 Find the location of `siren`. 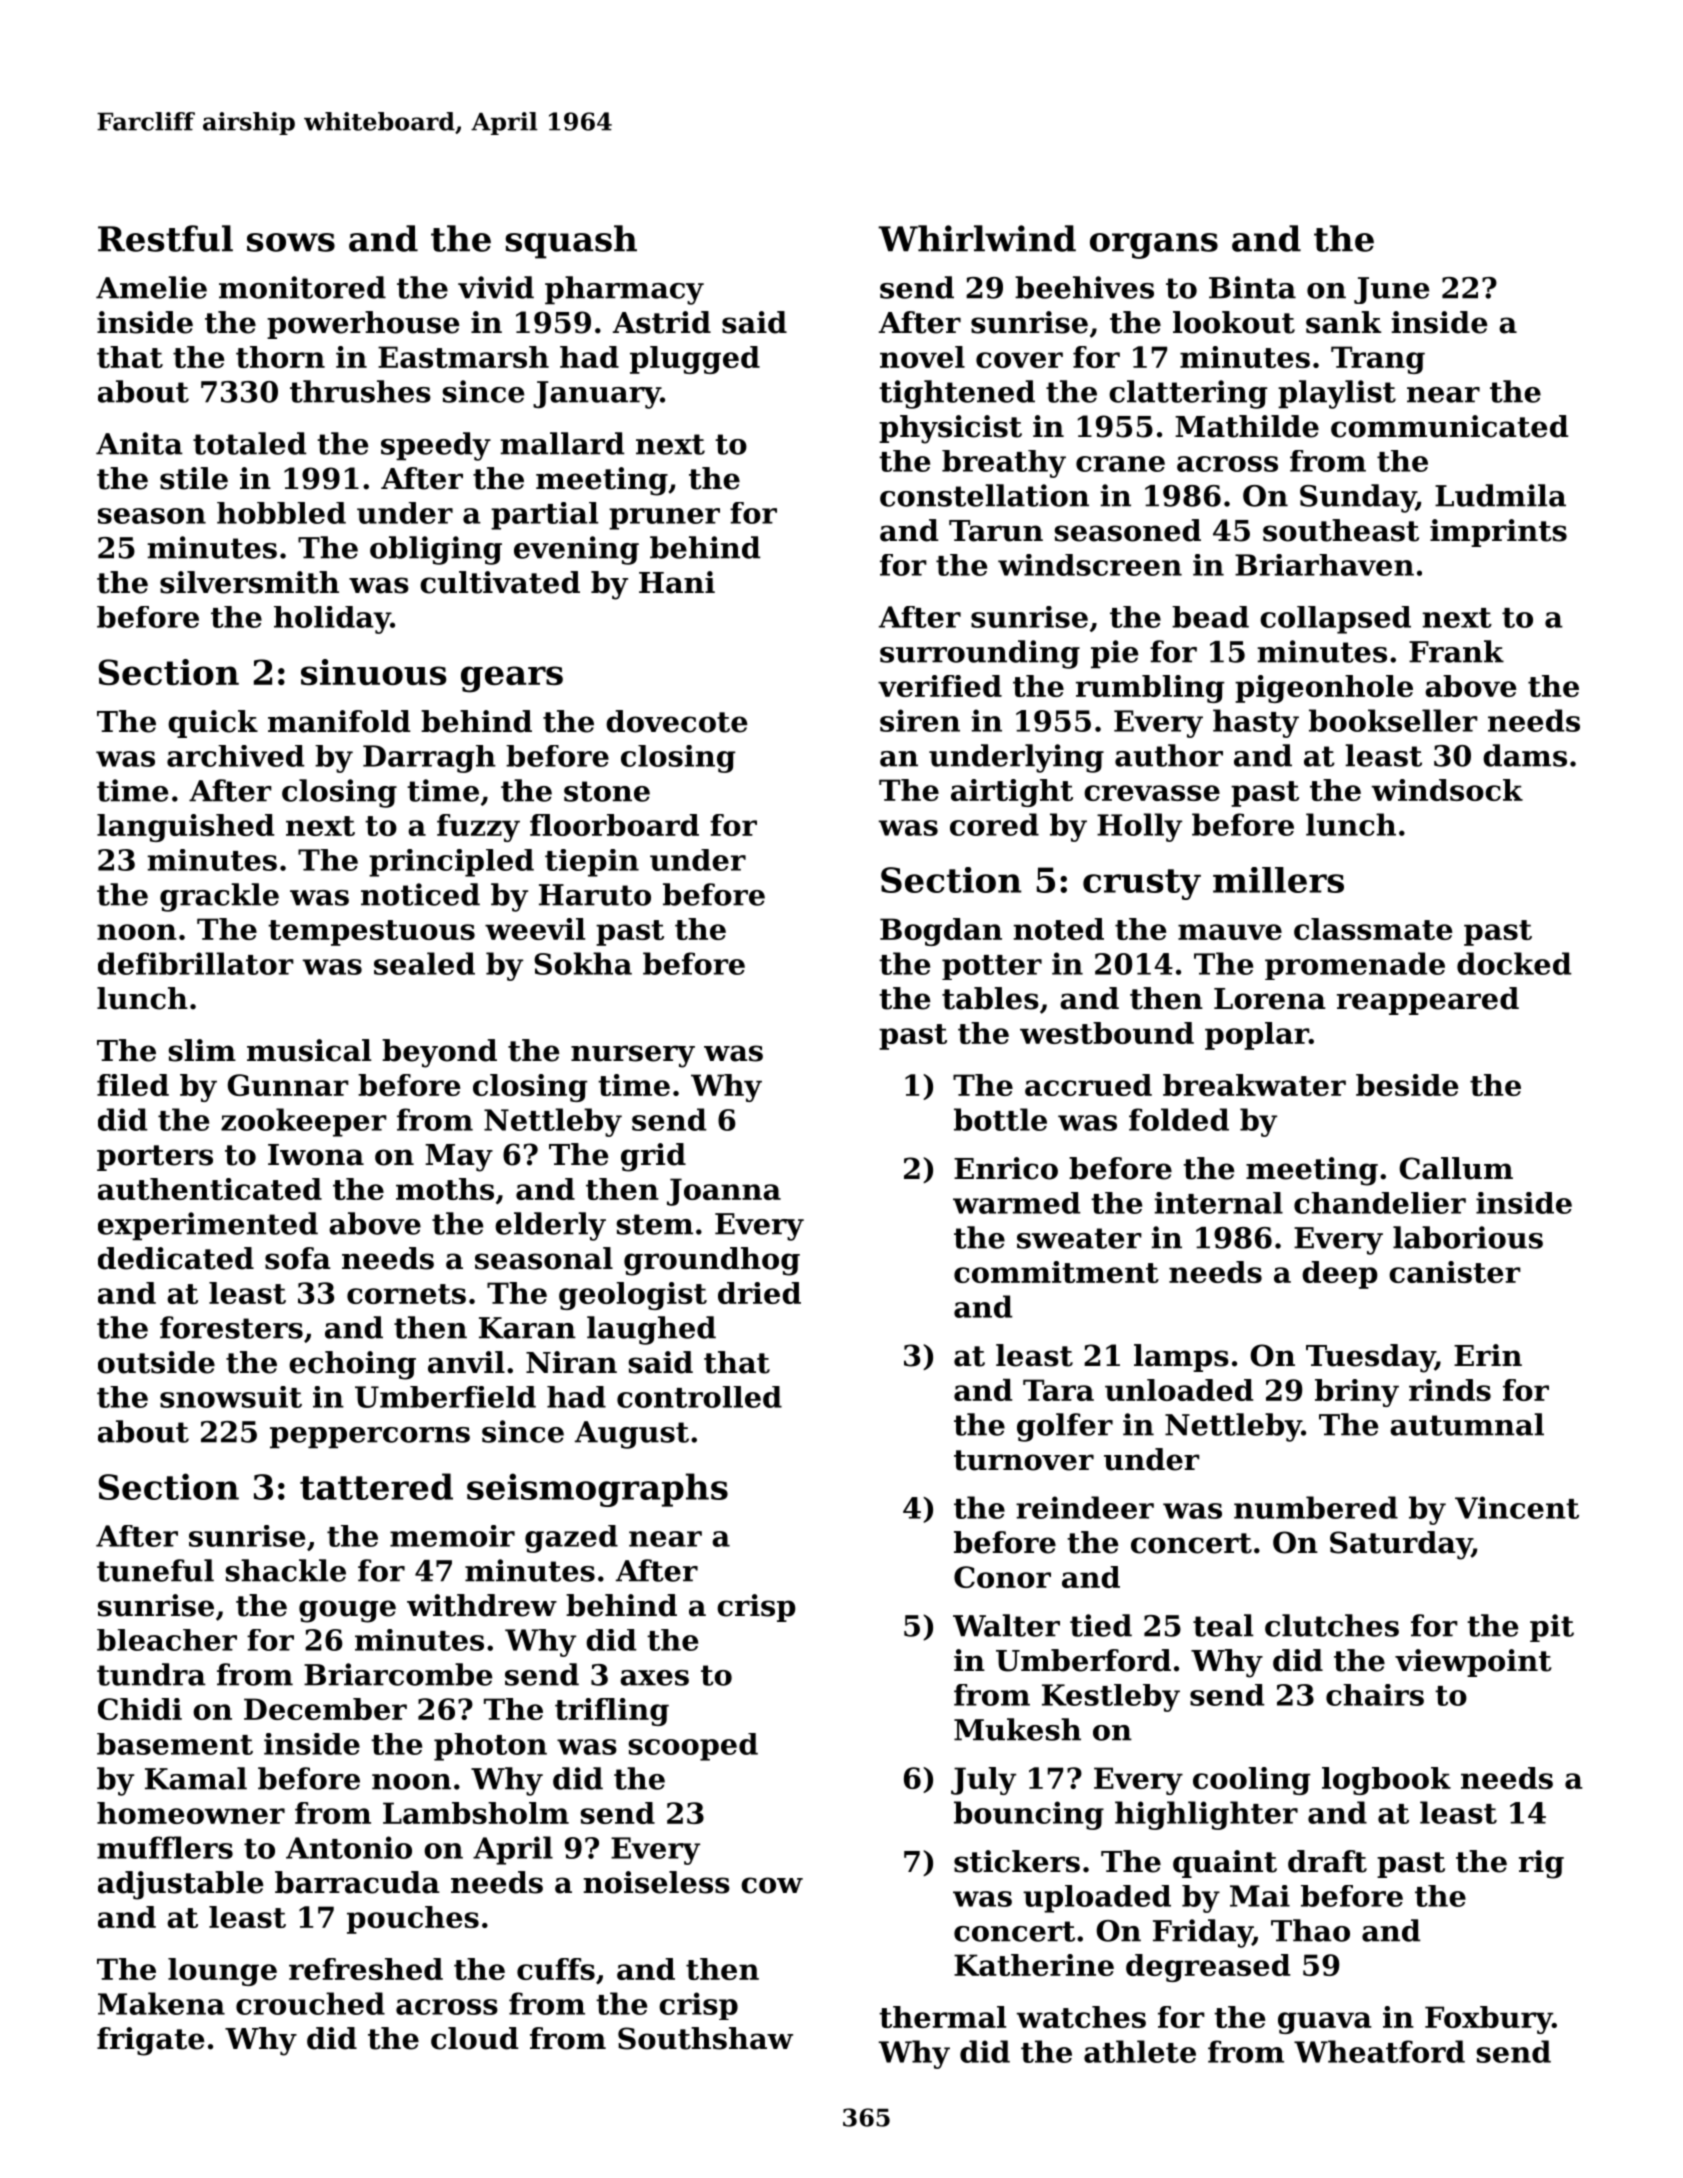

siren is located at coordinates (920, 720).
